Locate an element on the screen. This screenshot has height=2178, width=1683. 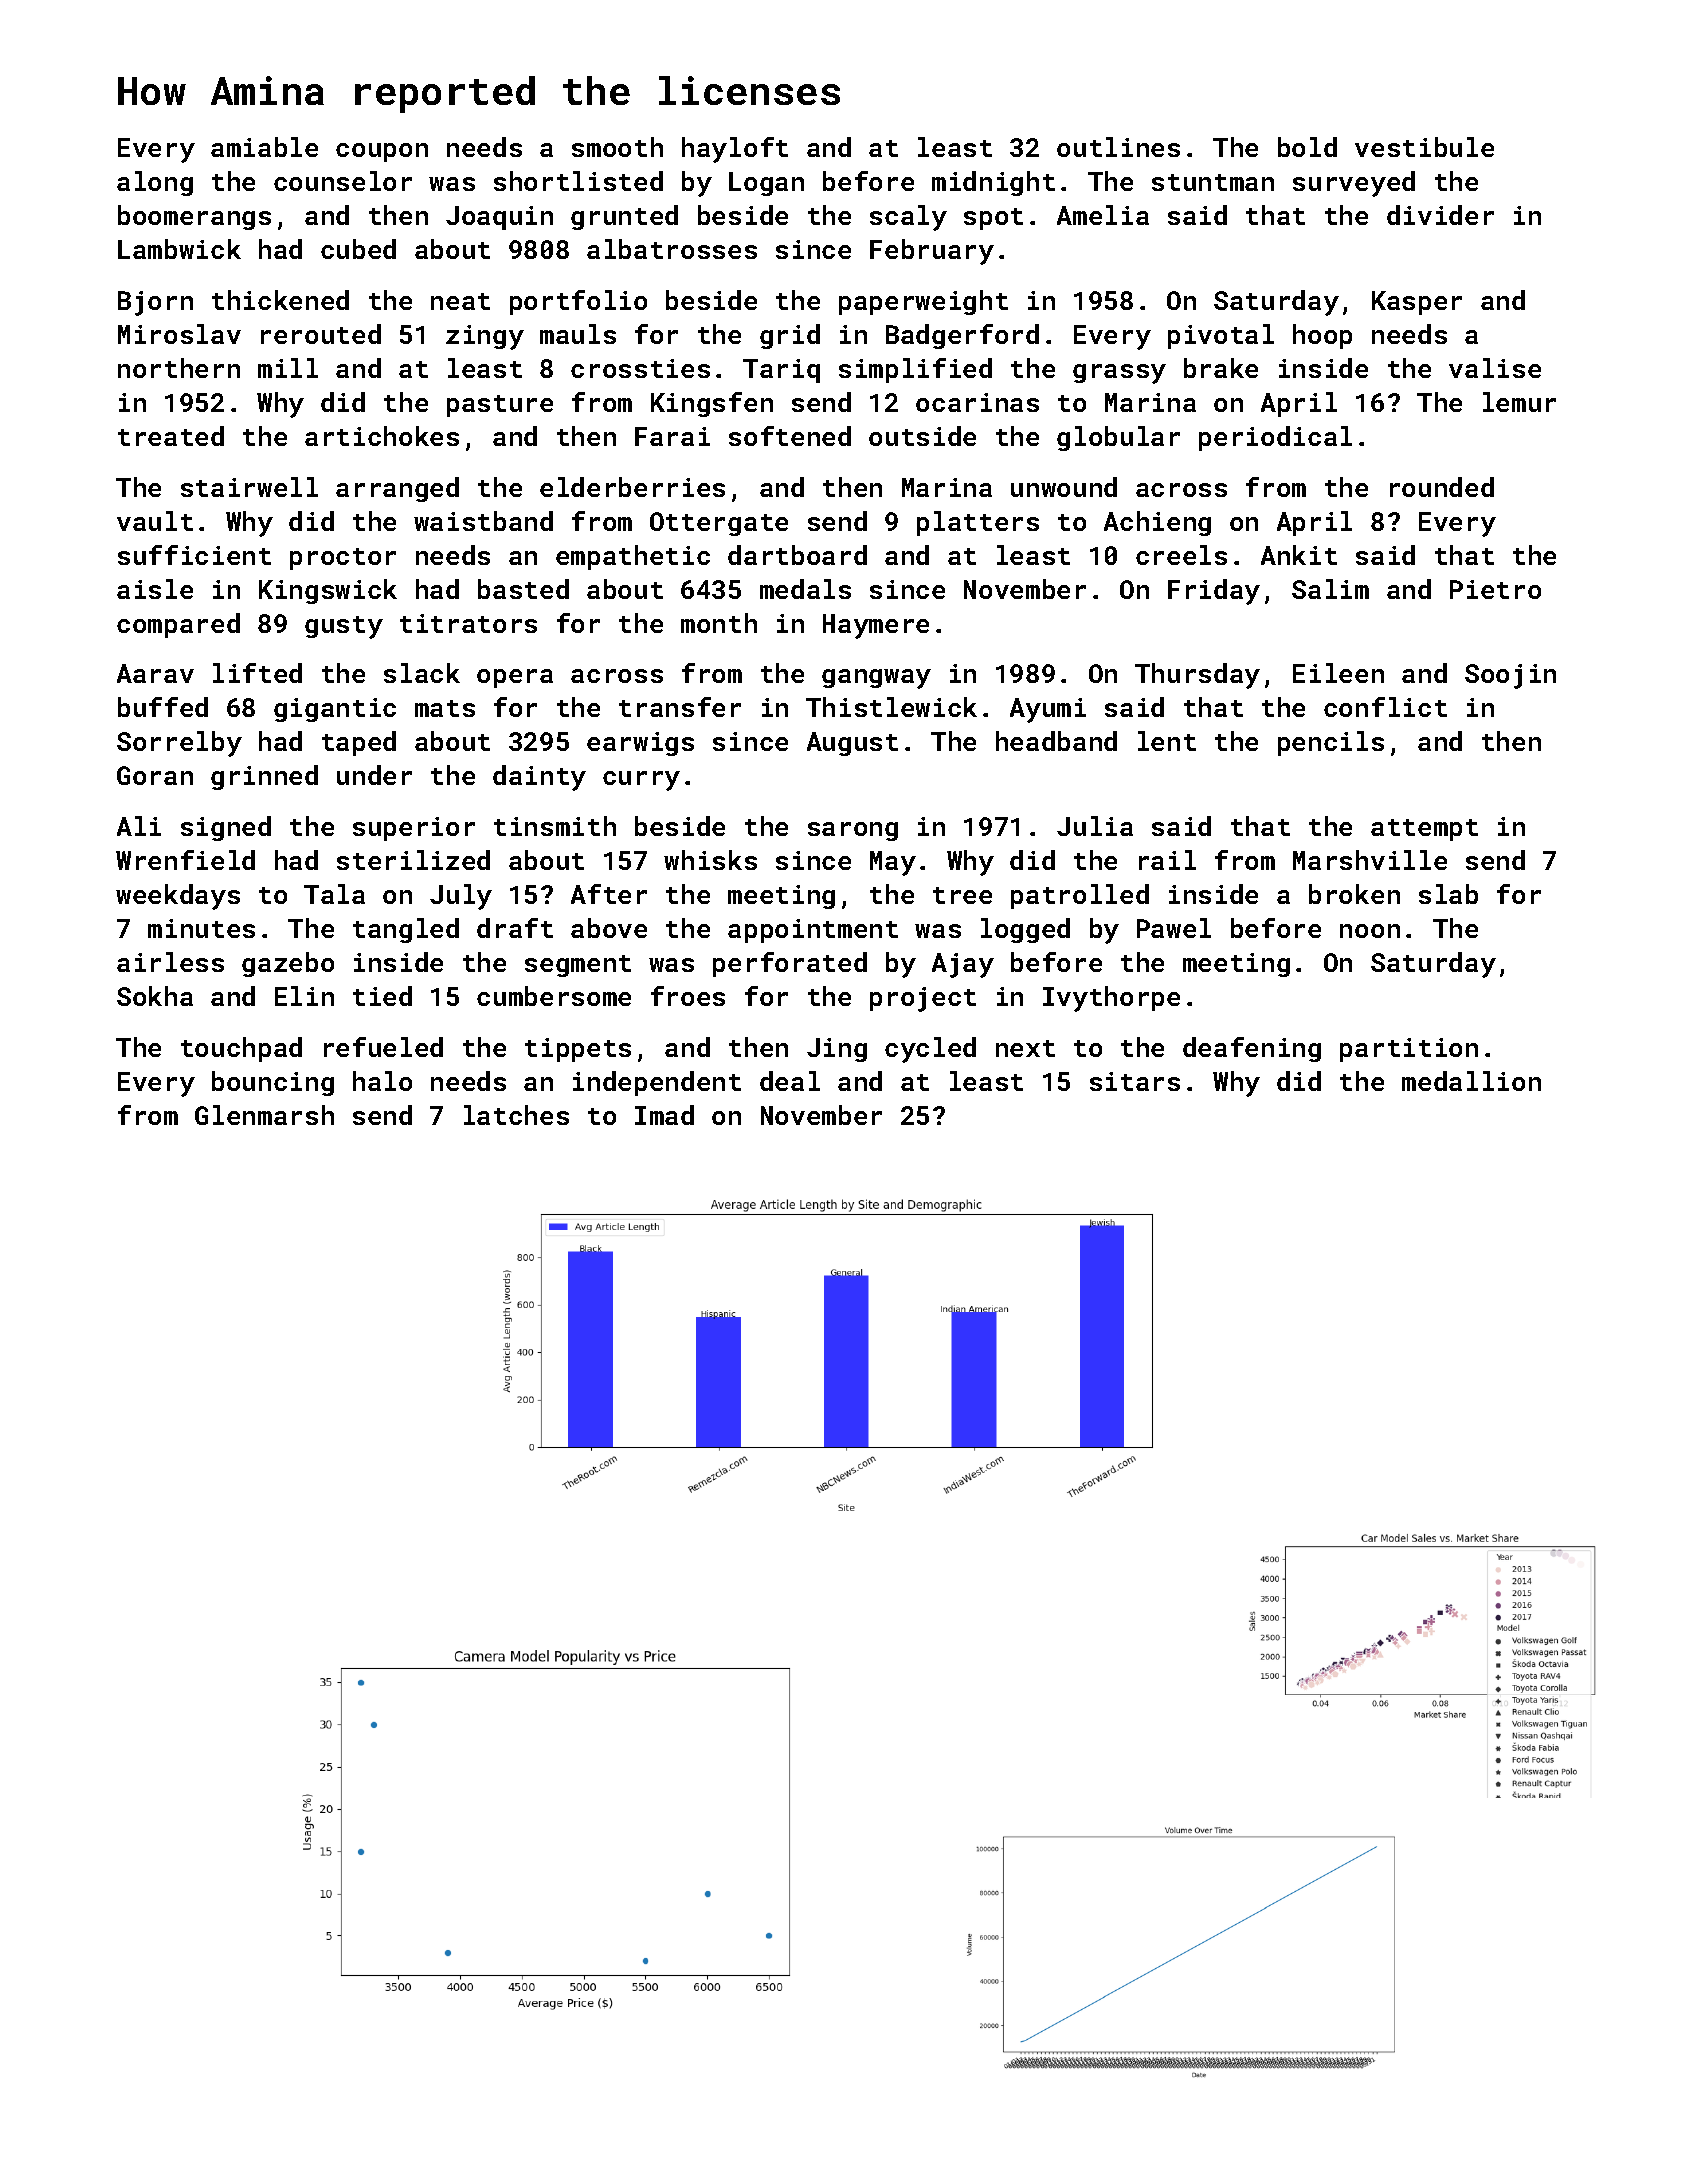
divider is located at coordinates (1440, 215).
